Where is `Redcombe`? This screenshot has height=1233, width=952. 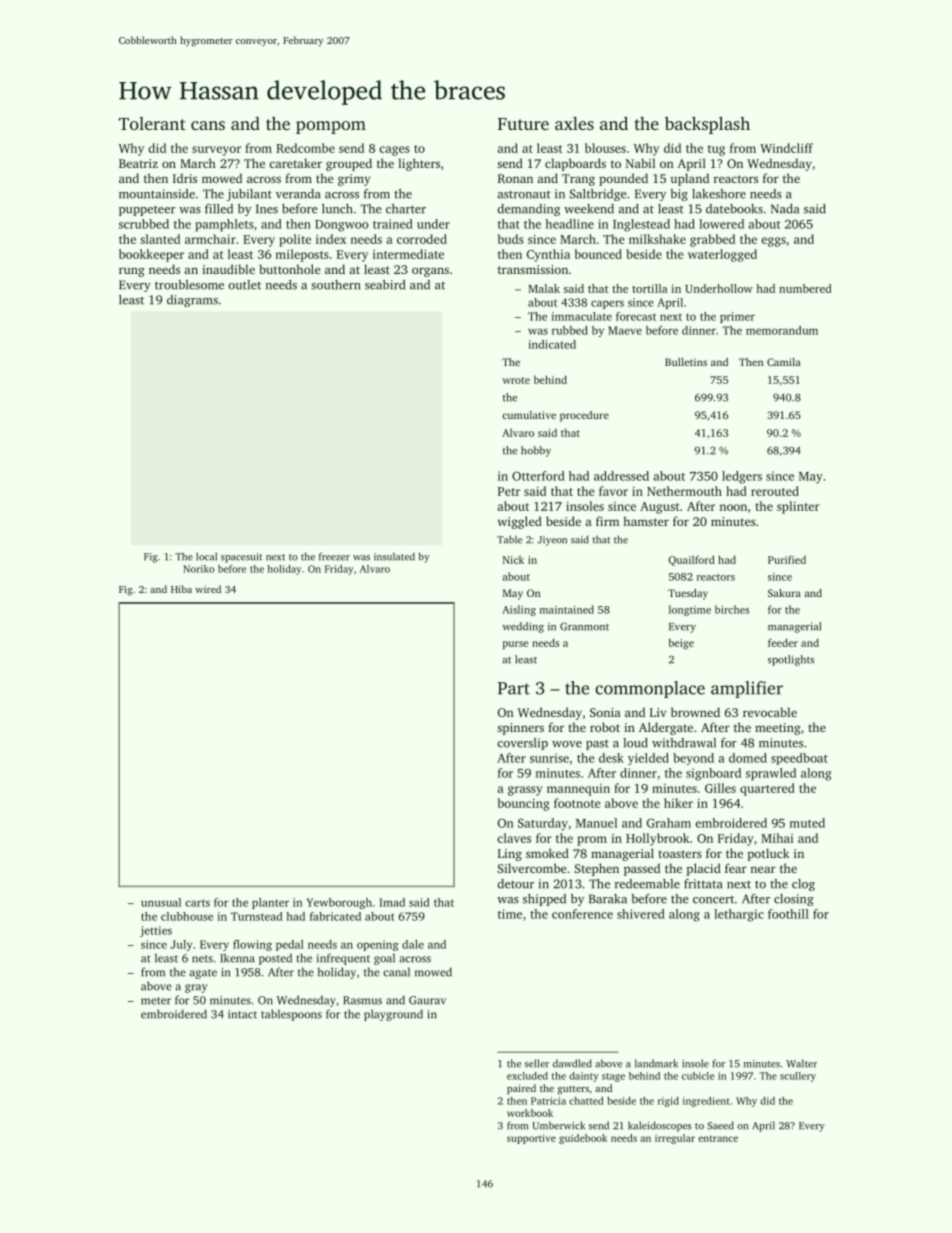
Redcombe is located at coordinates (305, 148).
